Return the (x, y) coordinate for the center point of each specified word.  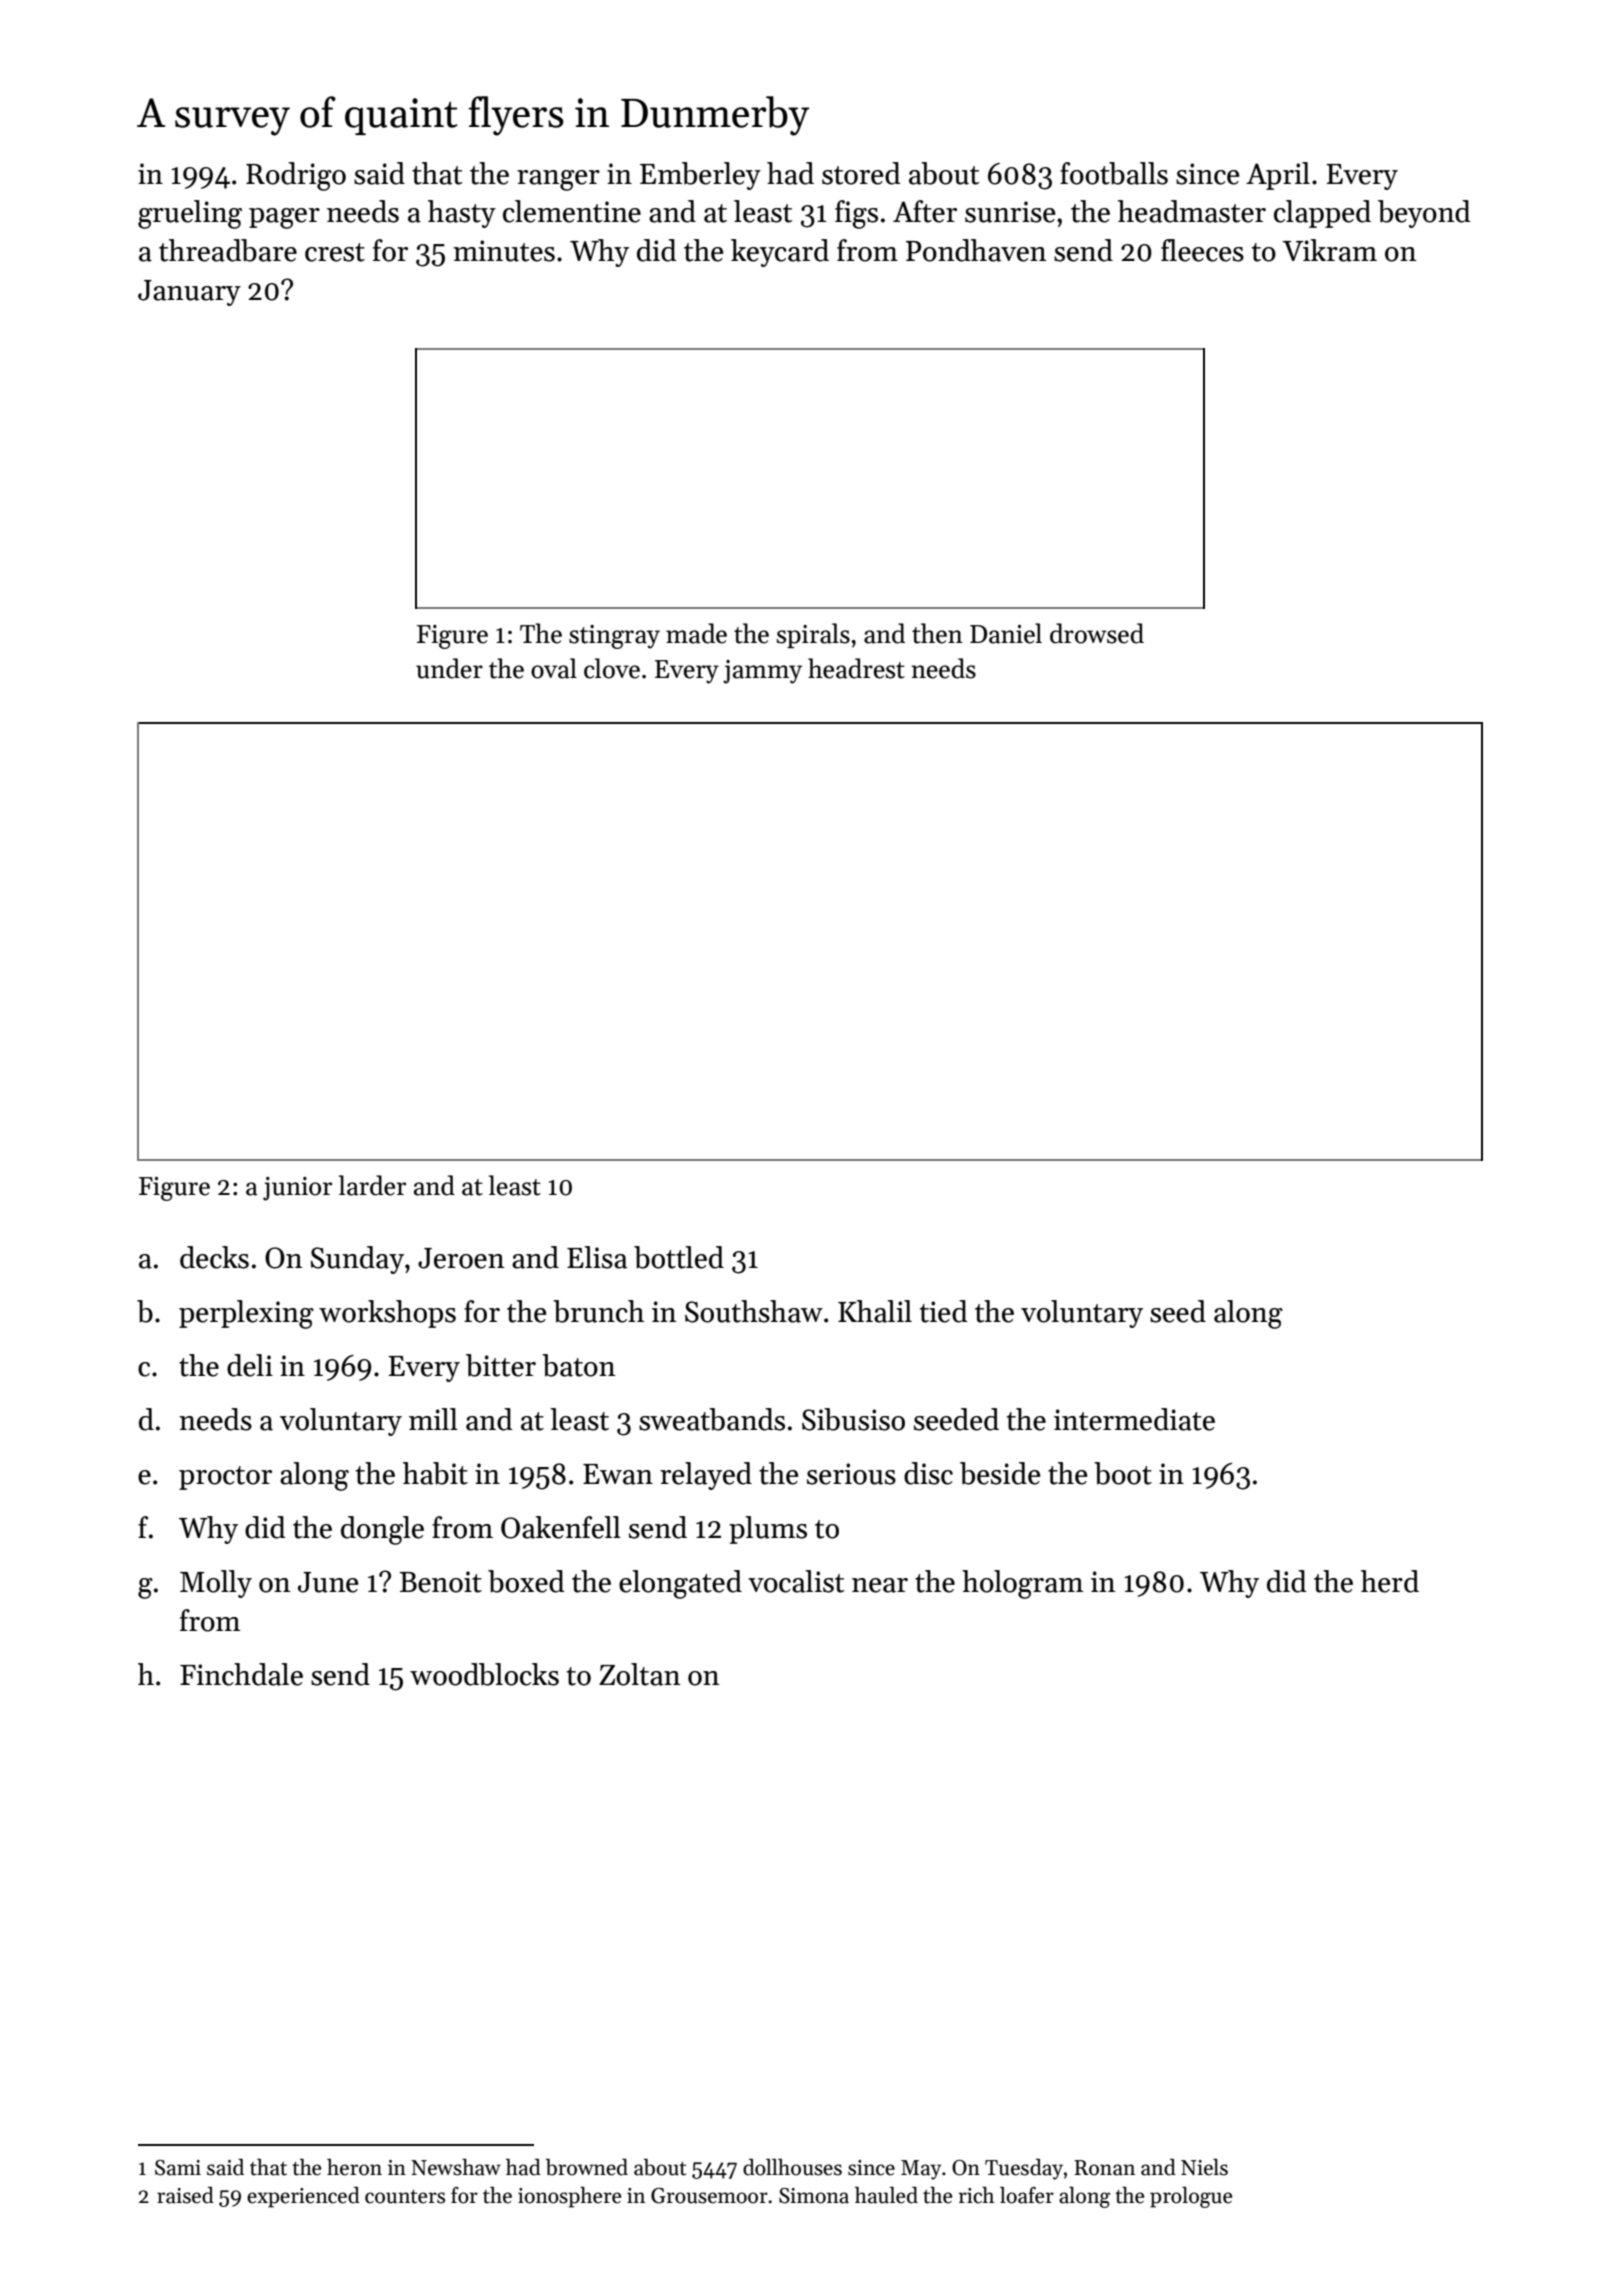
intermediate (1134, 1419)
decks (214, 1257)
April (1278, 176)
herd (1390, 1581)
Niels (1204, 2167)
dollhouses (792, 2167)
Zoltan (640, 1674)
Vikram (1330, 250)
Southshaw (754, 1311)
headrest (856, 668)
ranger (558, 180)
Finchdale (241, 1674)
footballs (1114, 173)
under (449, 668)
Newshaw (456, 2167)
